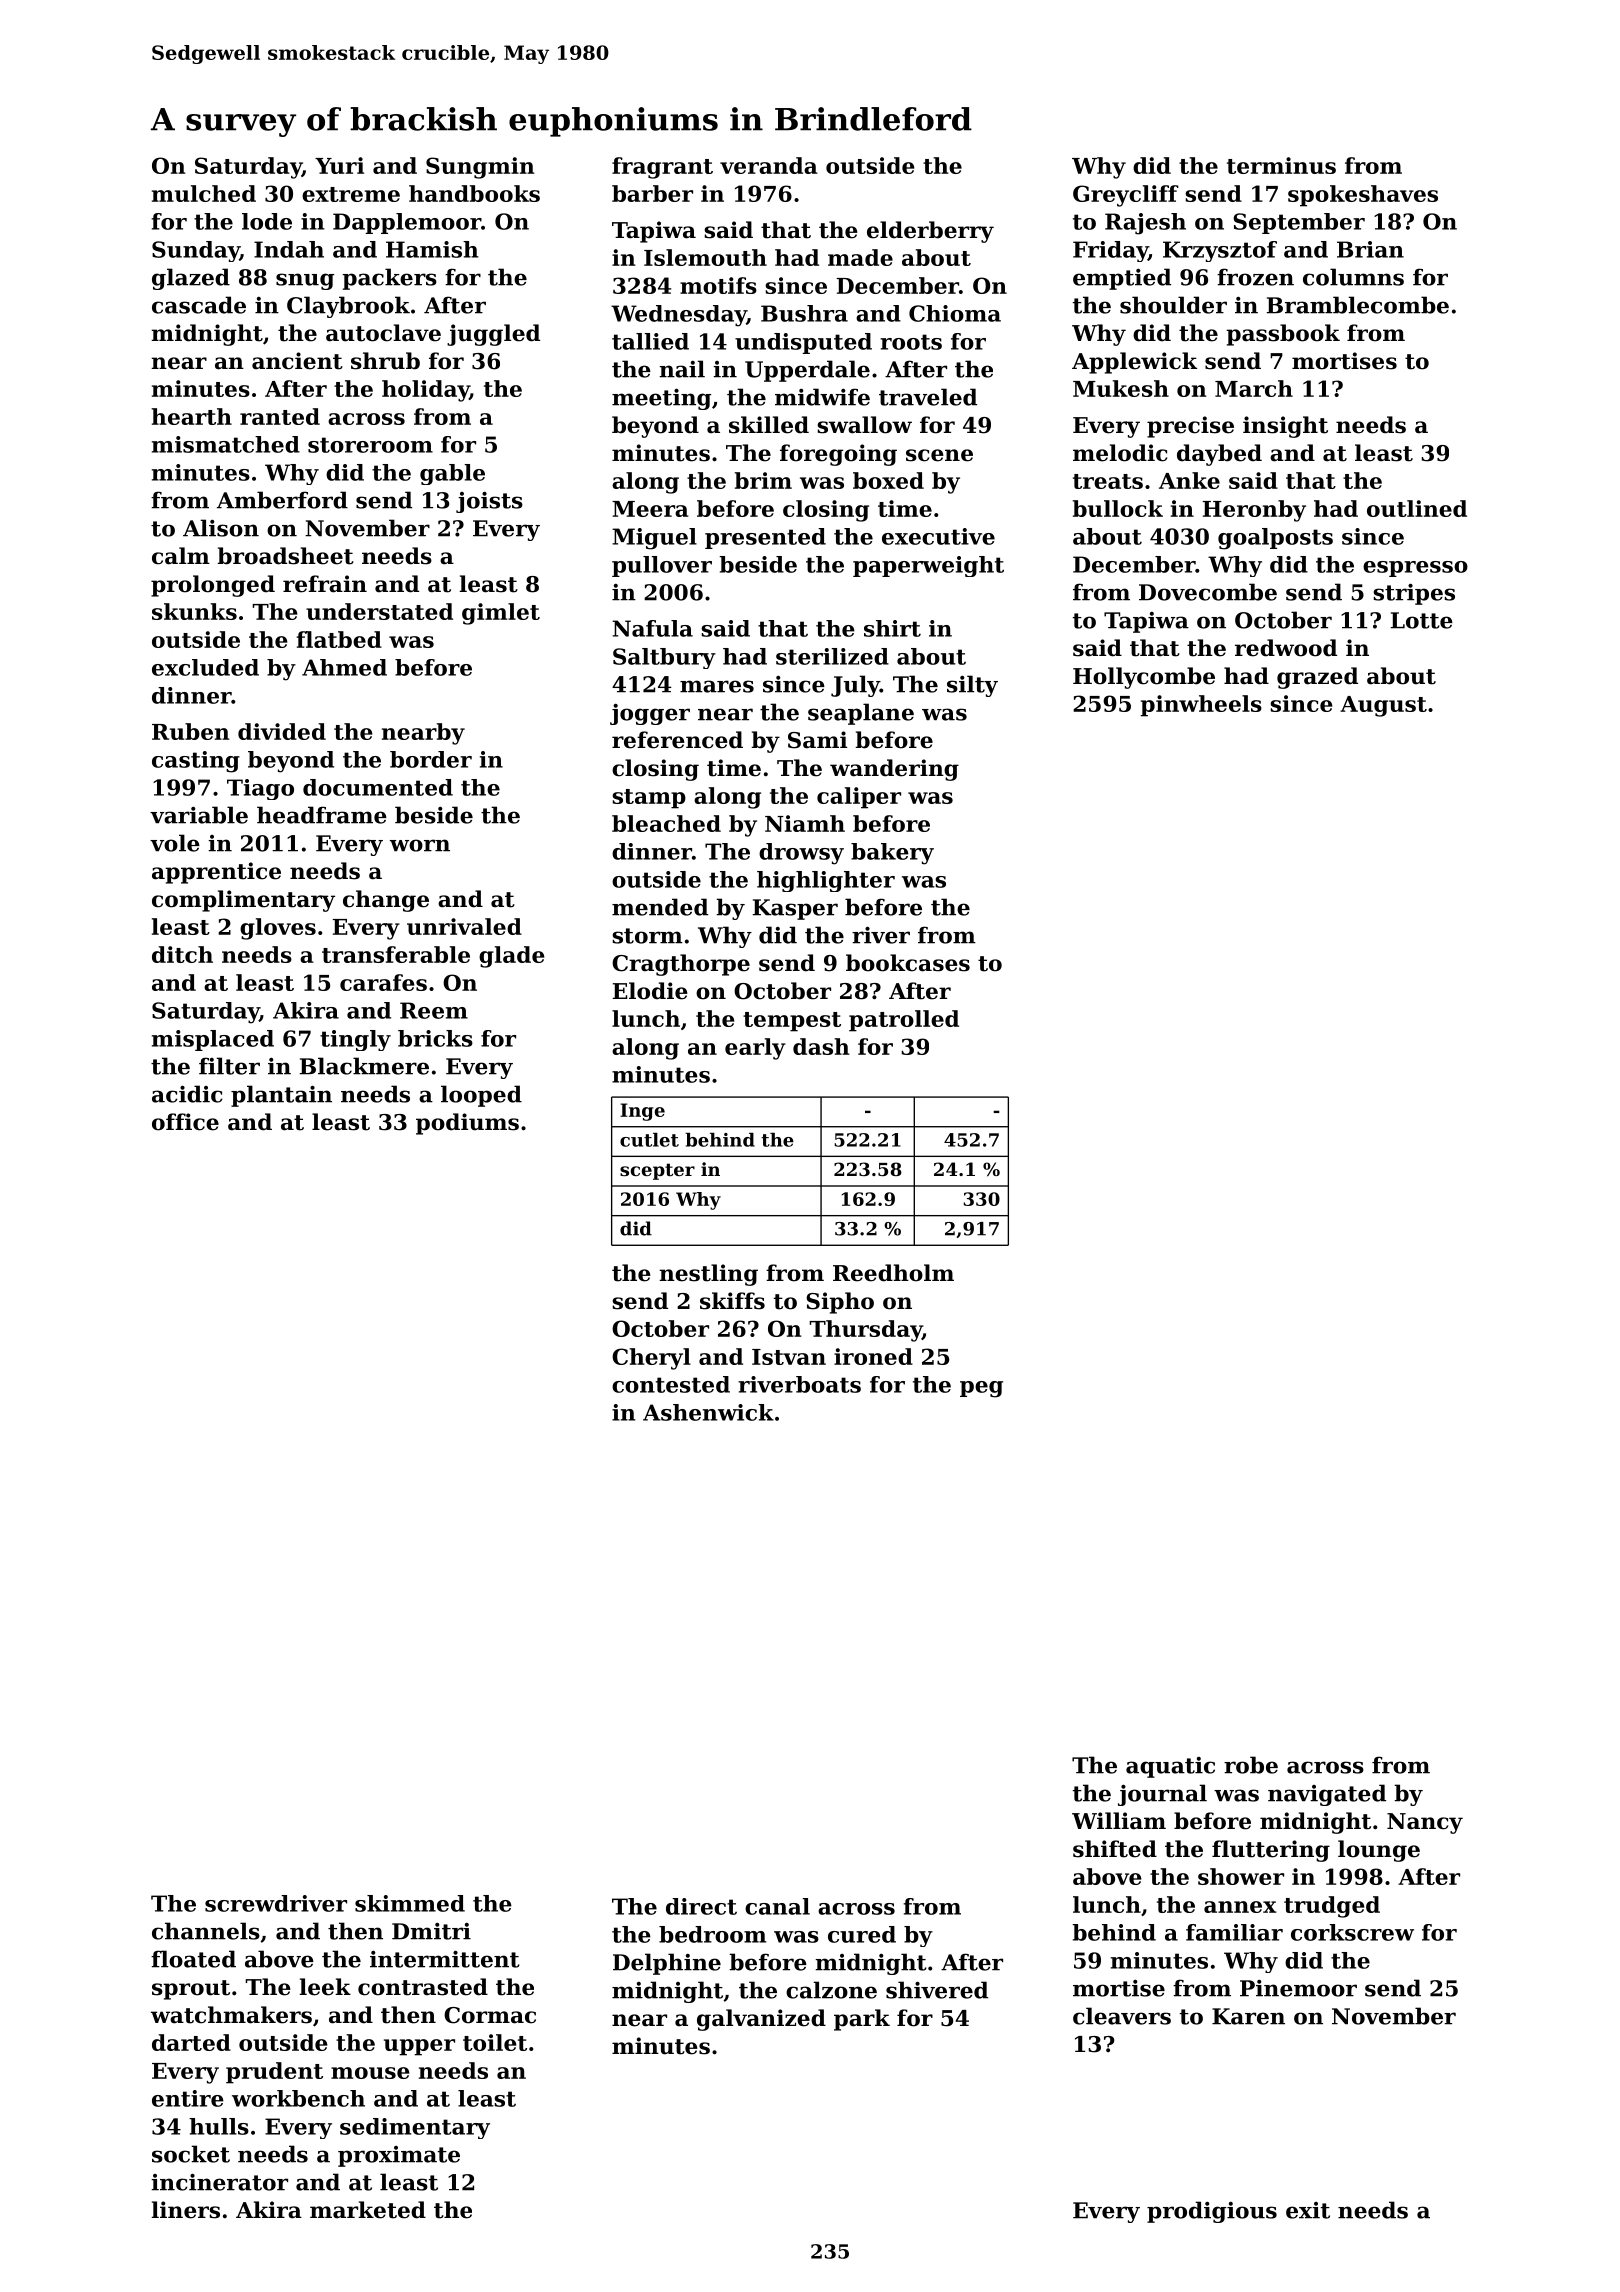  Describe the element at coordinates (431, 759) in the document. I see `border` at that location.
